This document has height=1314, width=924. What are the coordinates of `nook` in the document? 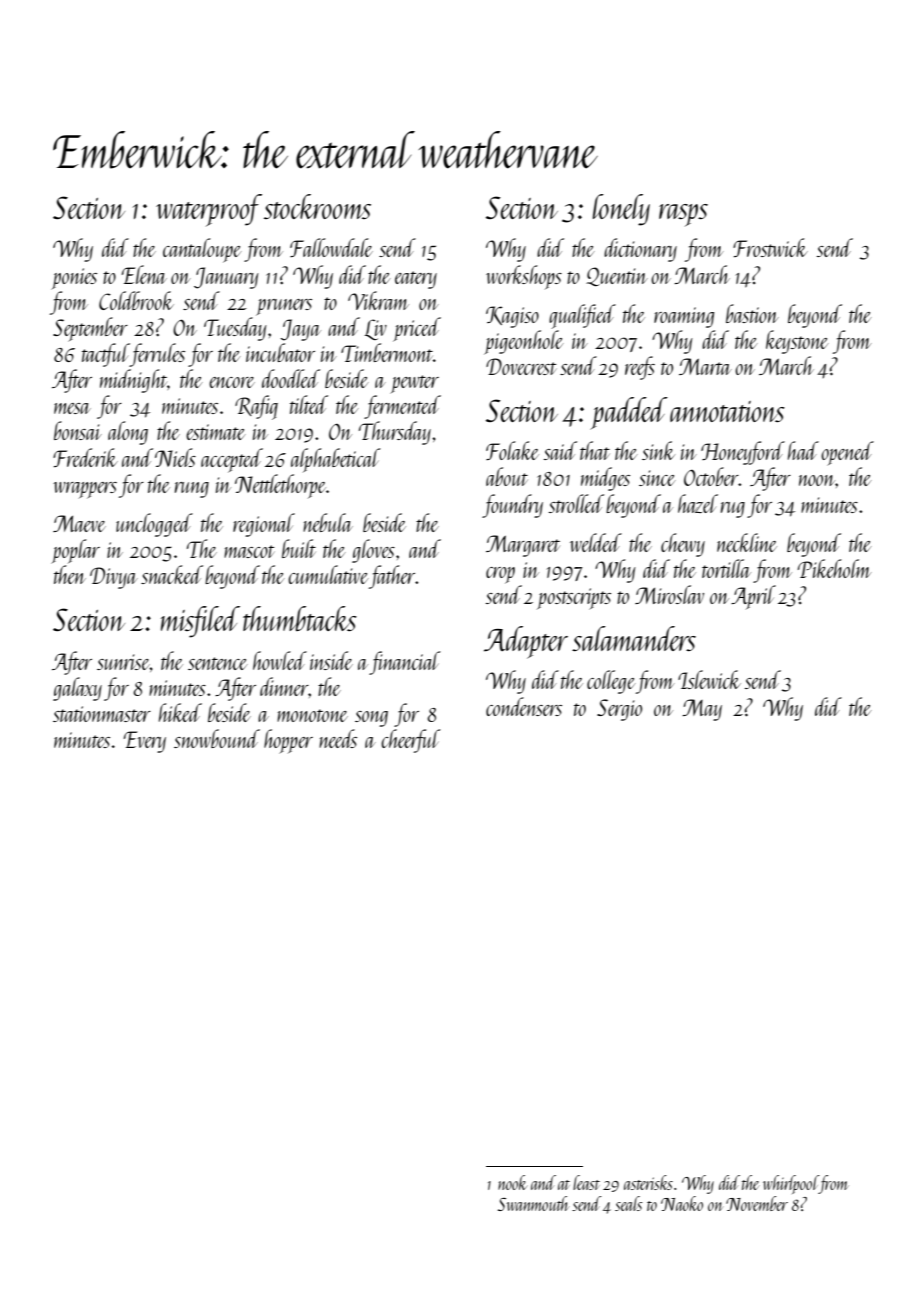 It's located at (512, 1182).
